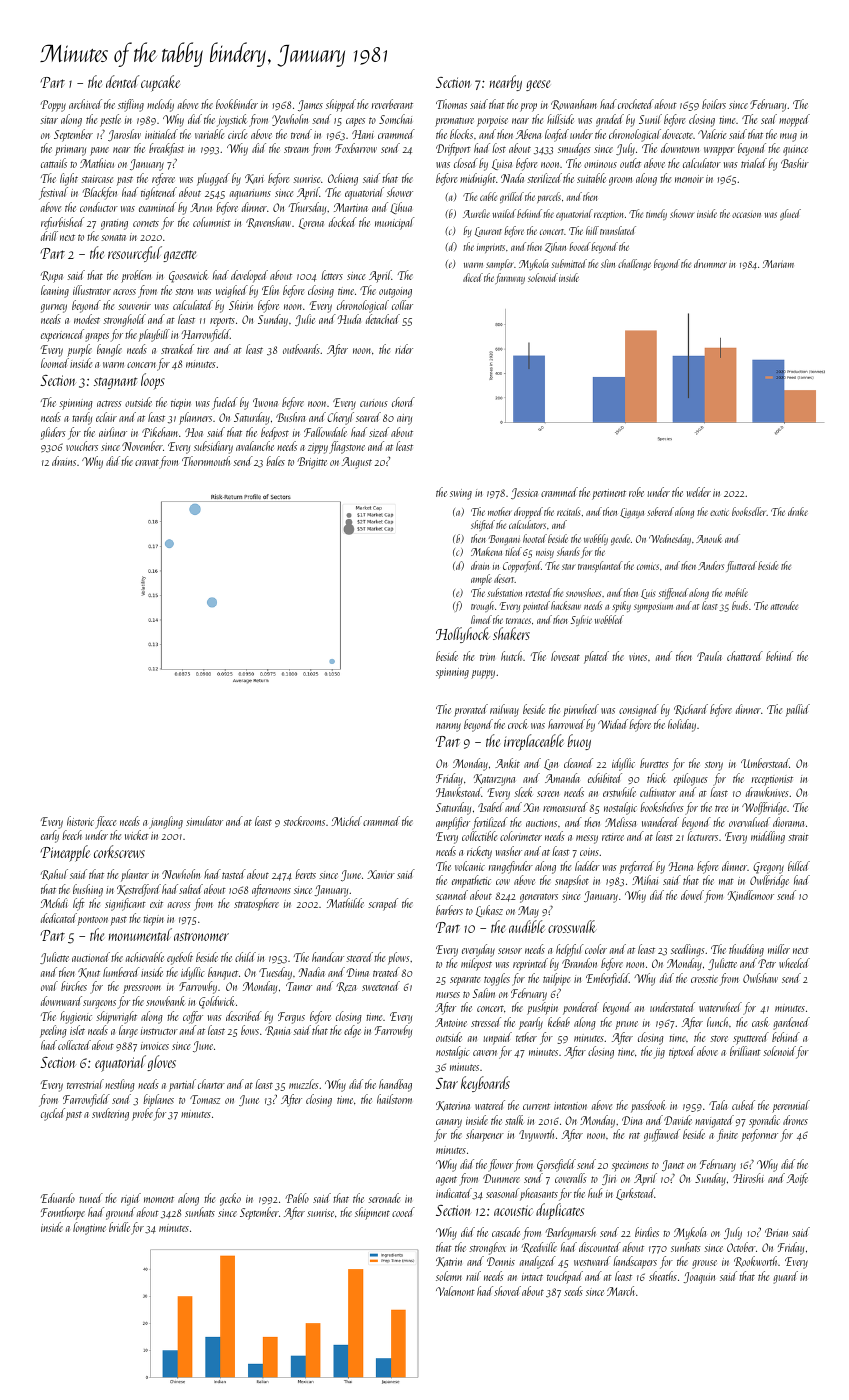  I want to click on gecko, so click(230, 1199).
